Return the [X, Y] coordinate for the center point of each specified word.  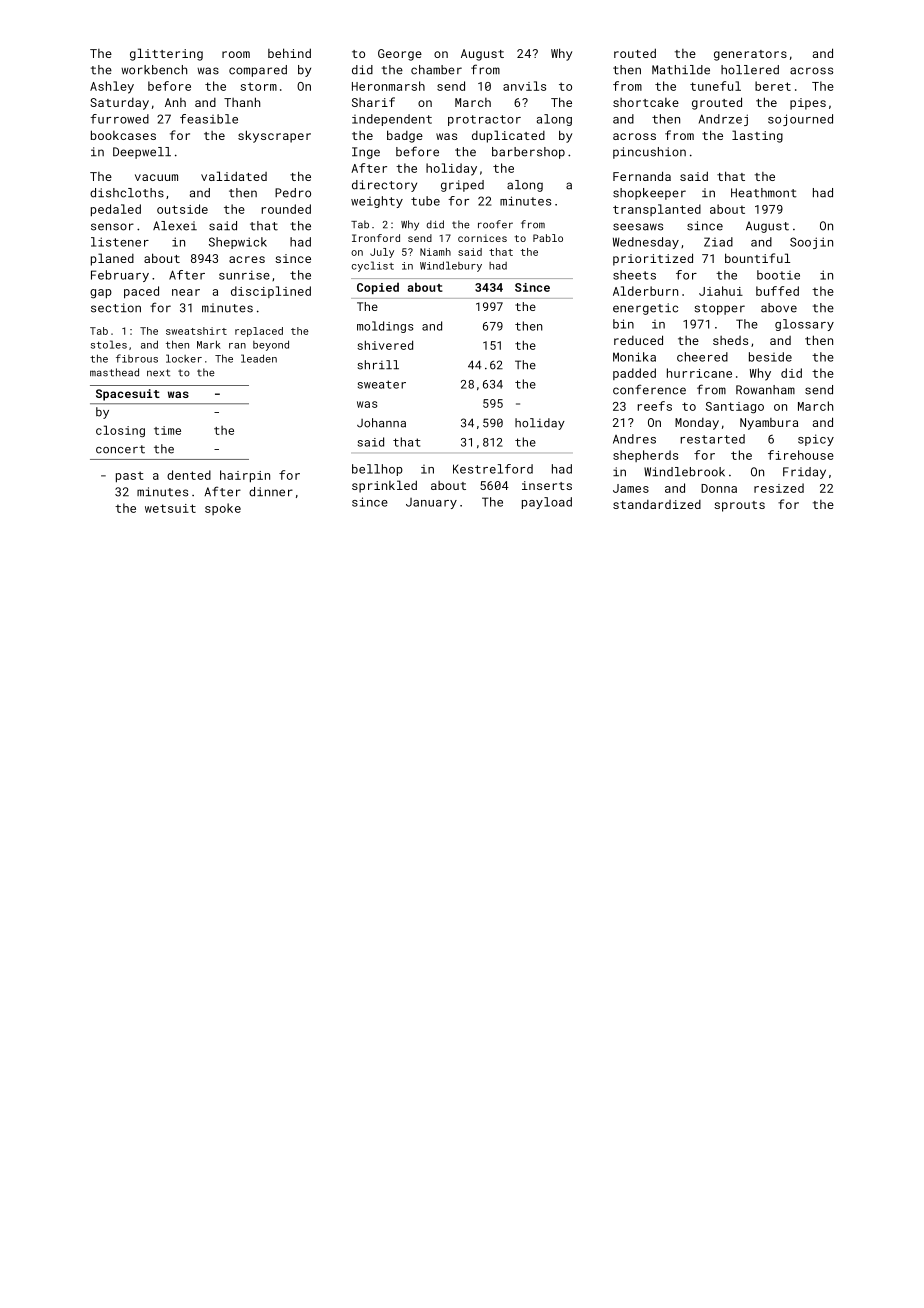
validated [234, 176]
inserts [547, 485]
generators [750, 55]
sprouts [739, 506]
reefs [655, 406]
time [167, 430]
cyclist [373, 266]
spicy [816, 440]
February [120, 276]
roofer [495, 224]
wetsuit [170, 508]
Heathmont [764, 193]
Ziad [718, 242]
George [400, 55]
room [236, 54]
